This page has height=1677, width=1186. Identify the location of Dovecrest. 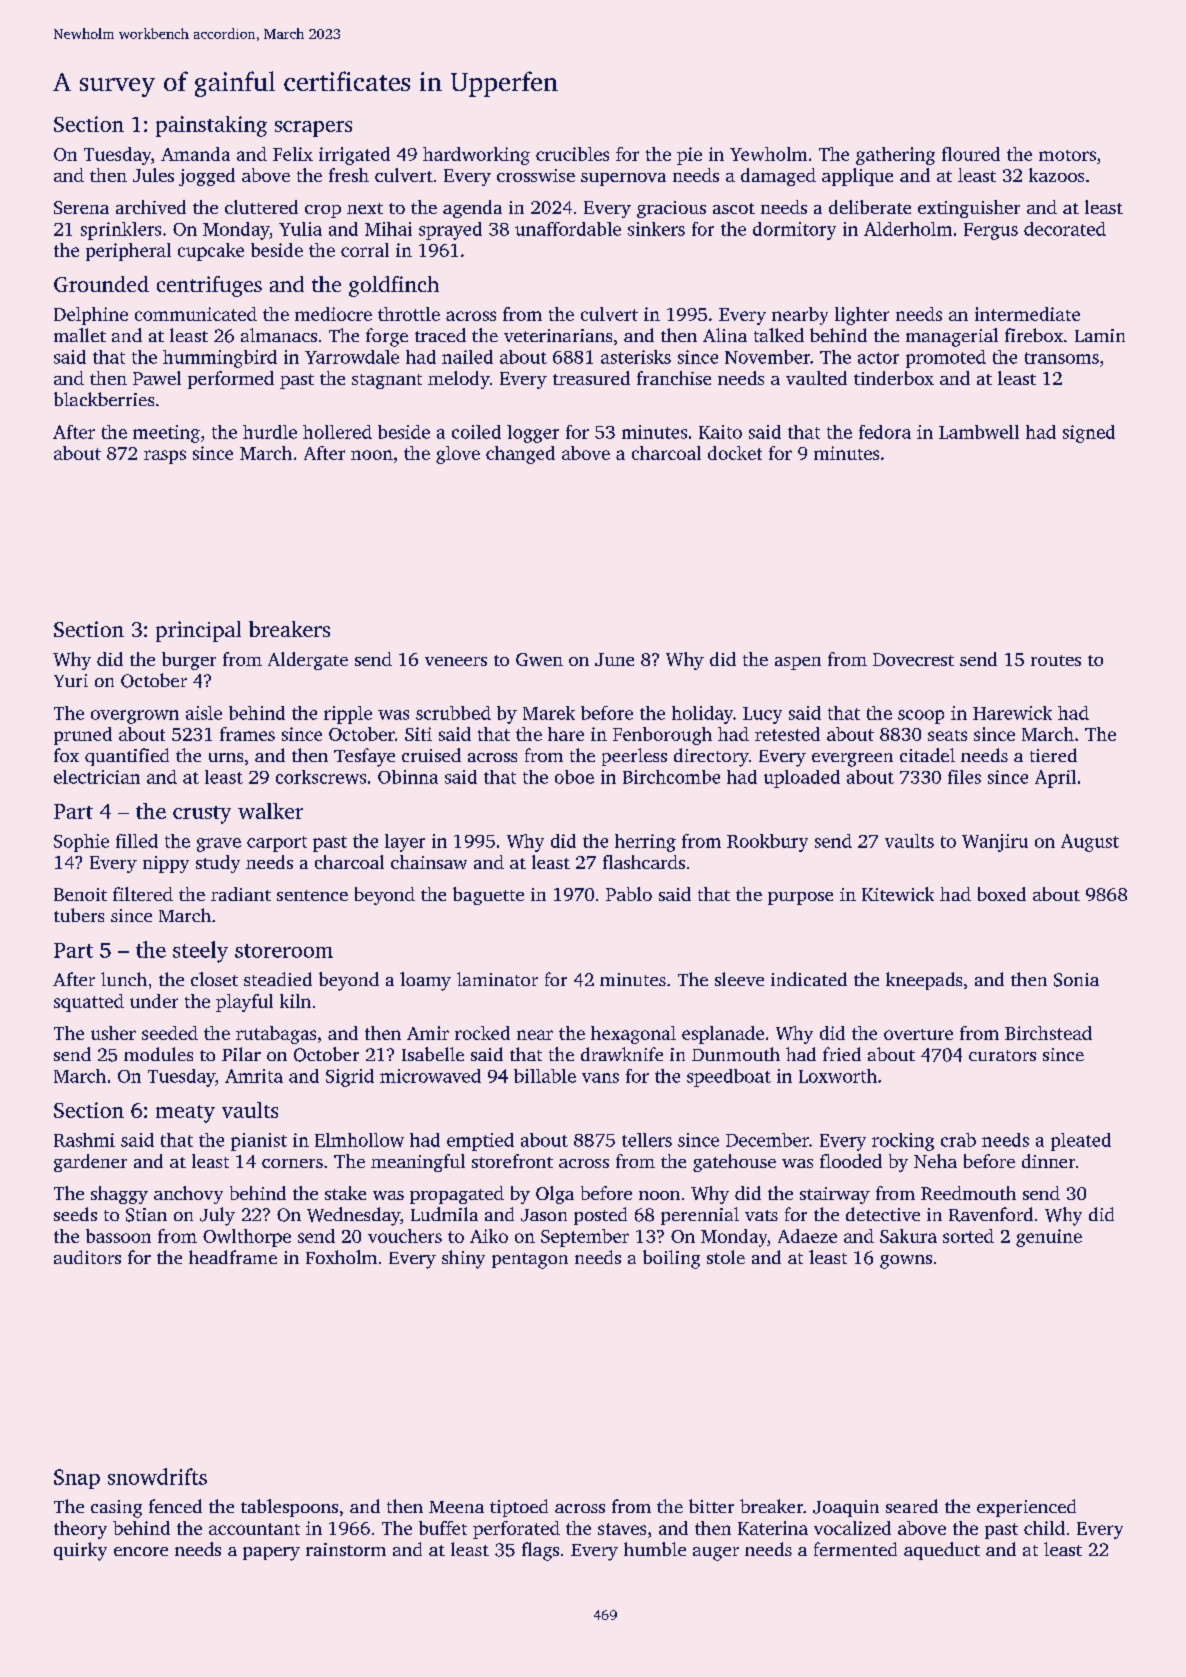
(913, 659).
